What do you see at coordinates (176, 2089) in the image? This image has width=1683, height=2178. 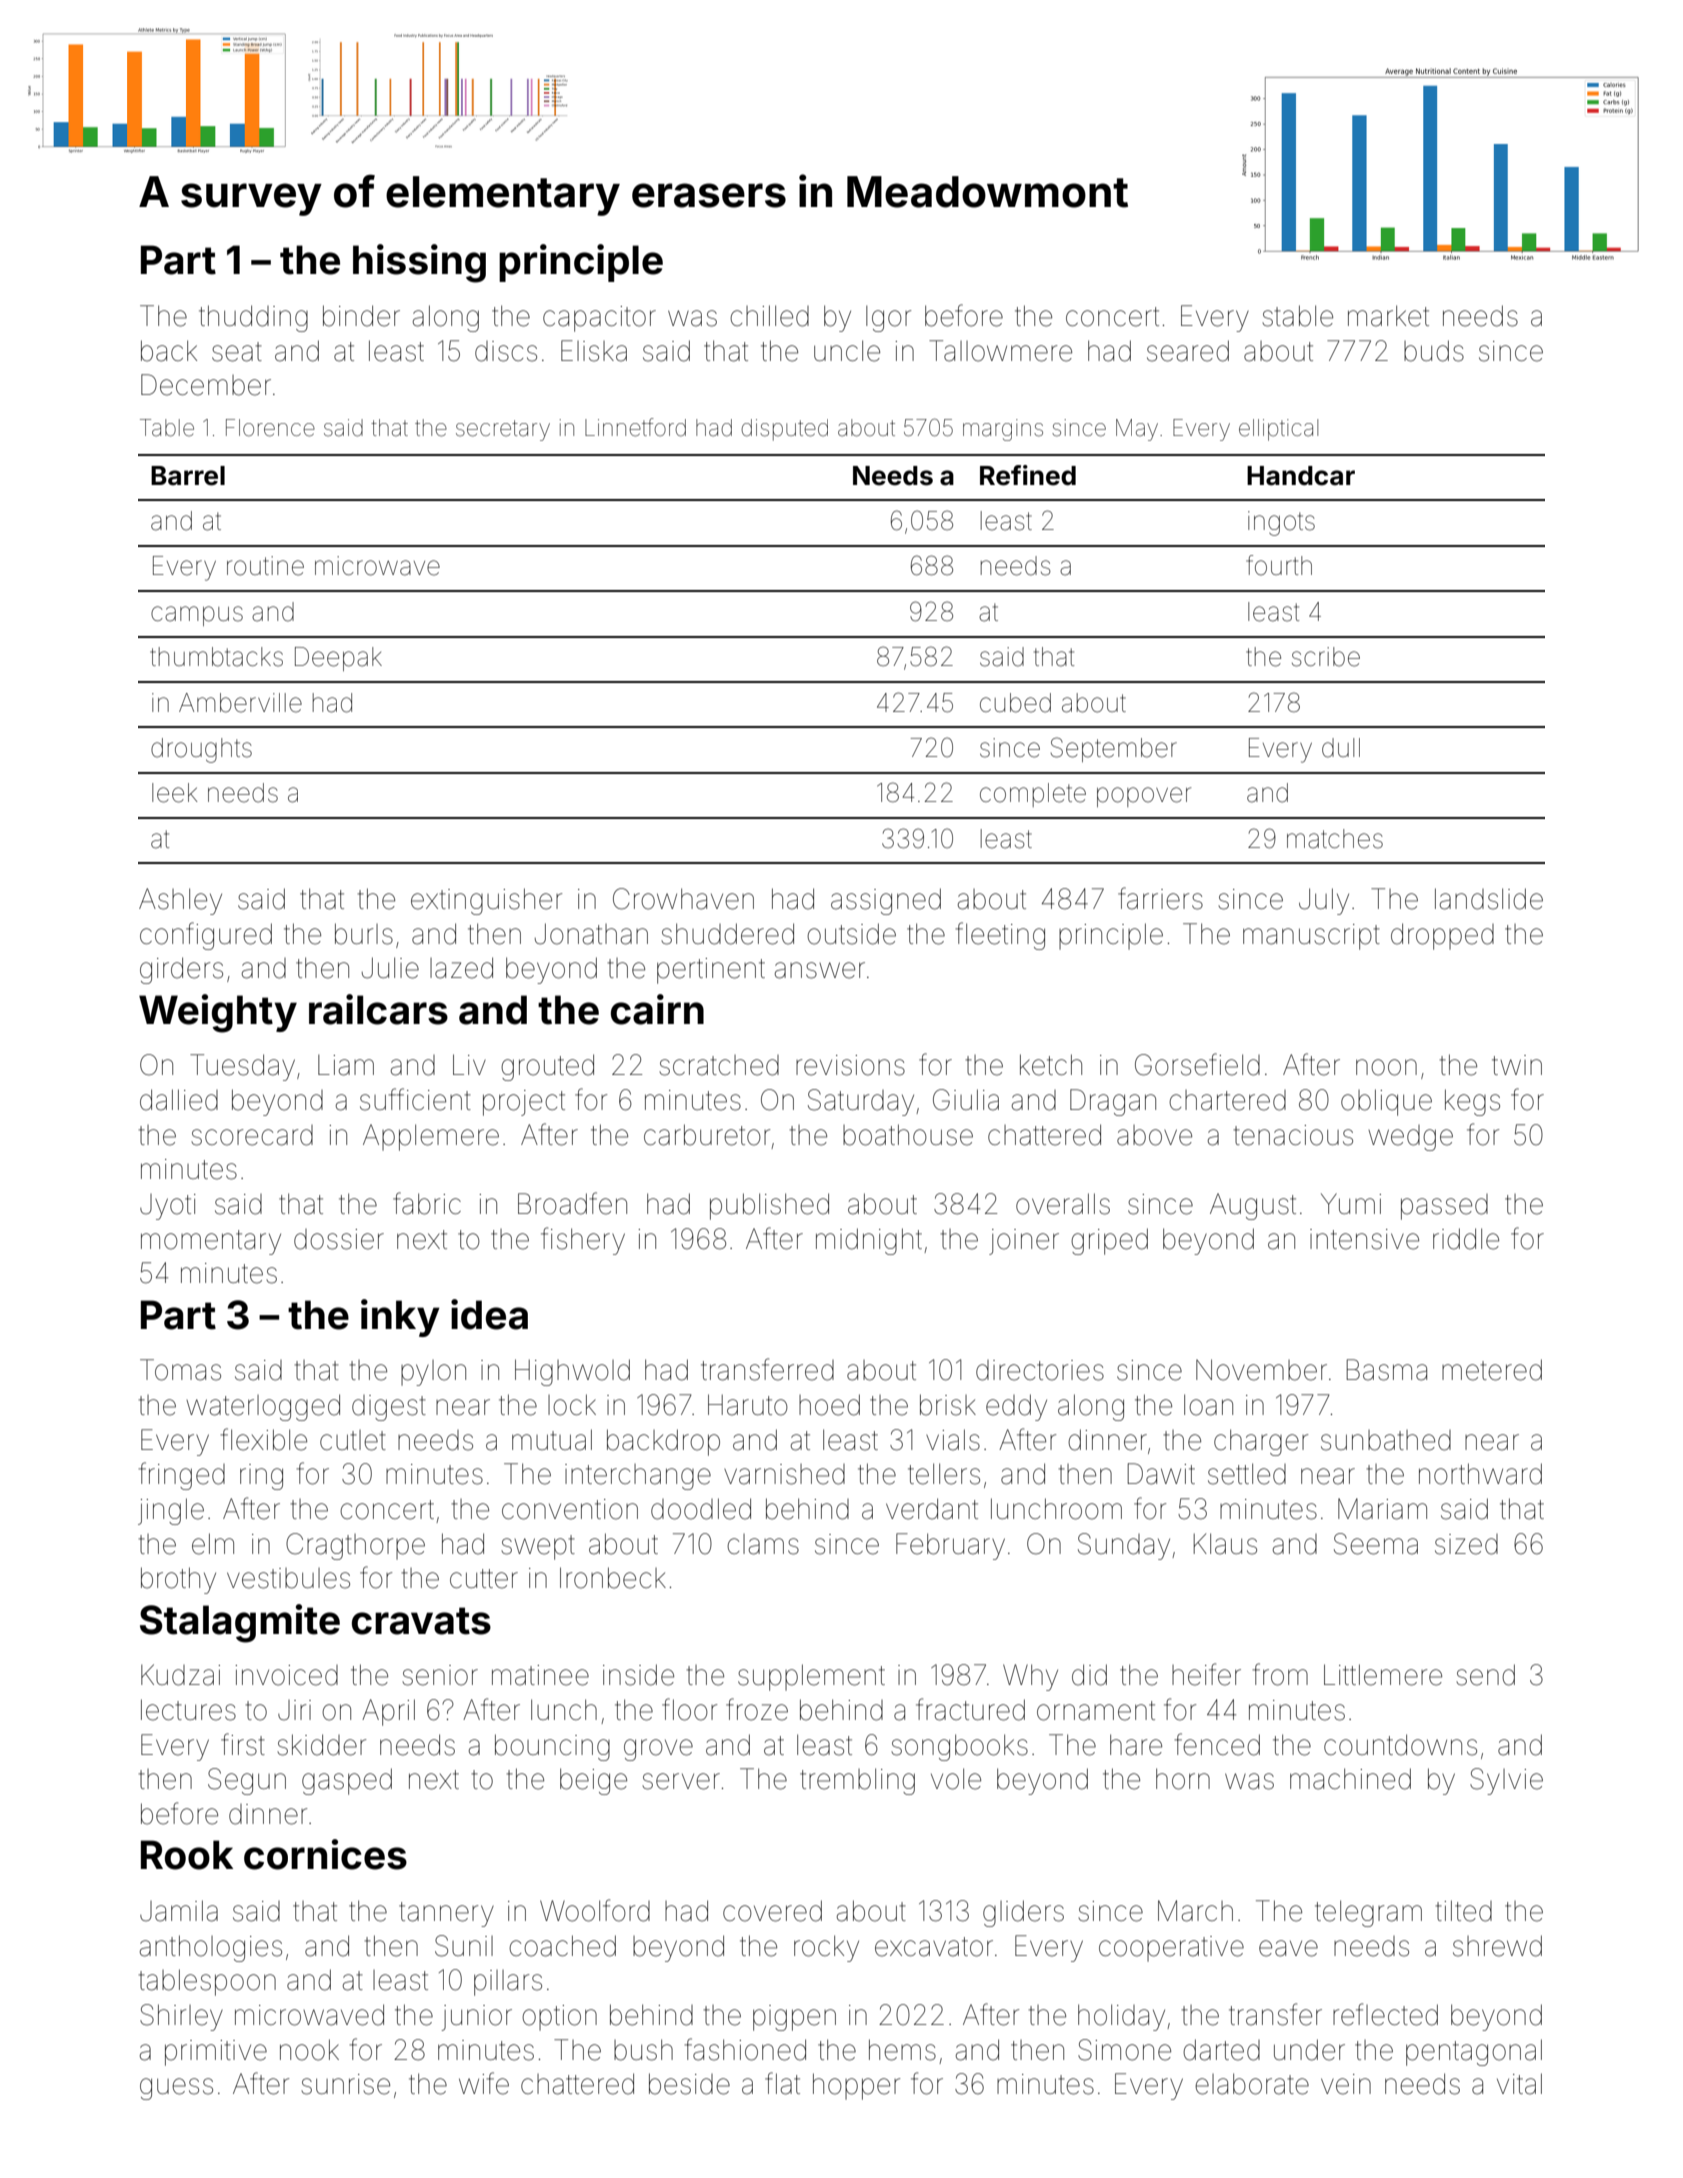 I see `guess` at bounding box center [176, 2089].
